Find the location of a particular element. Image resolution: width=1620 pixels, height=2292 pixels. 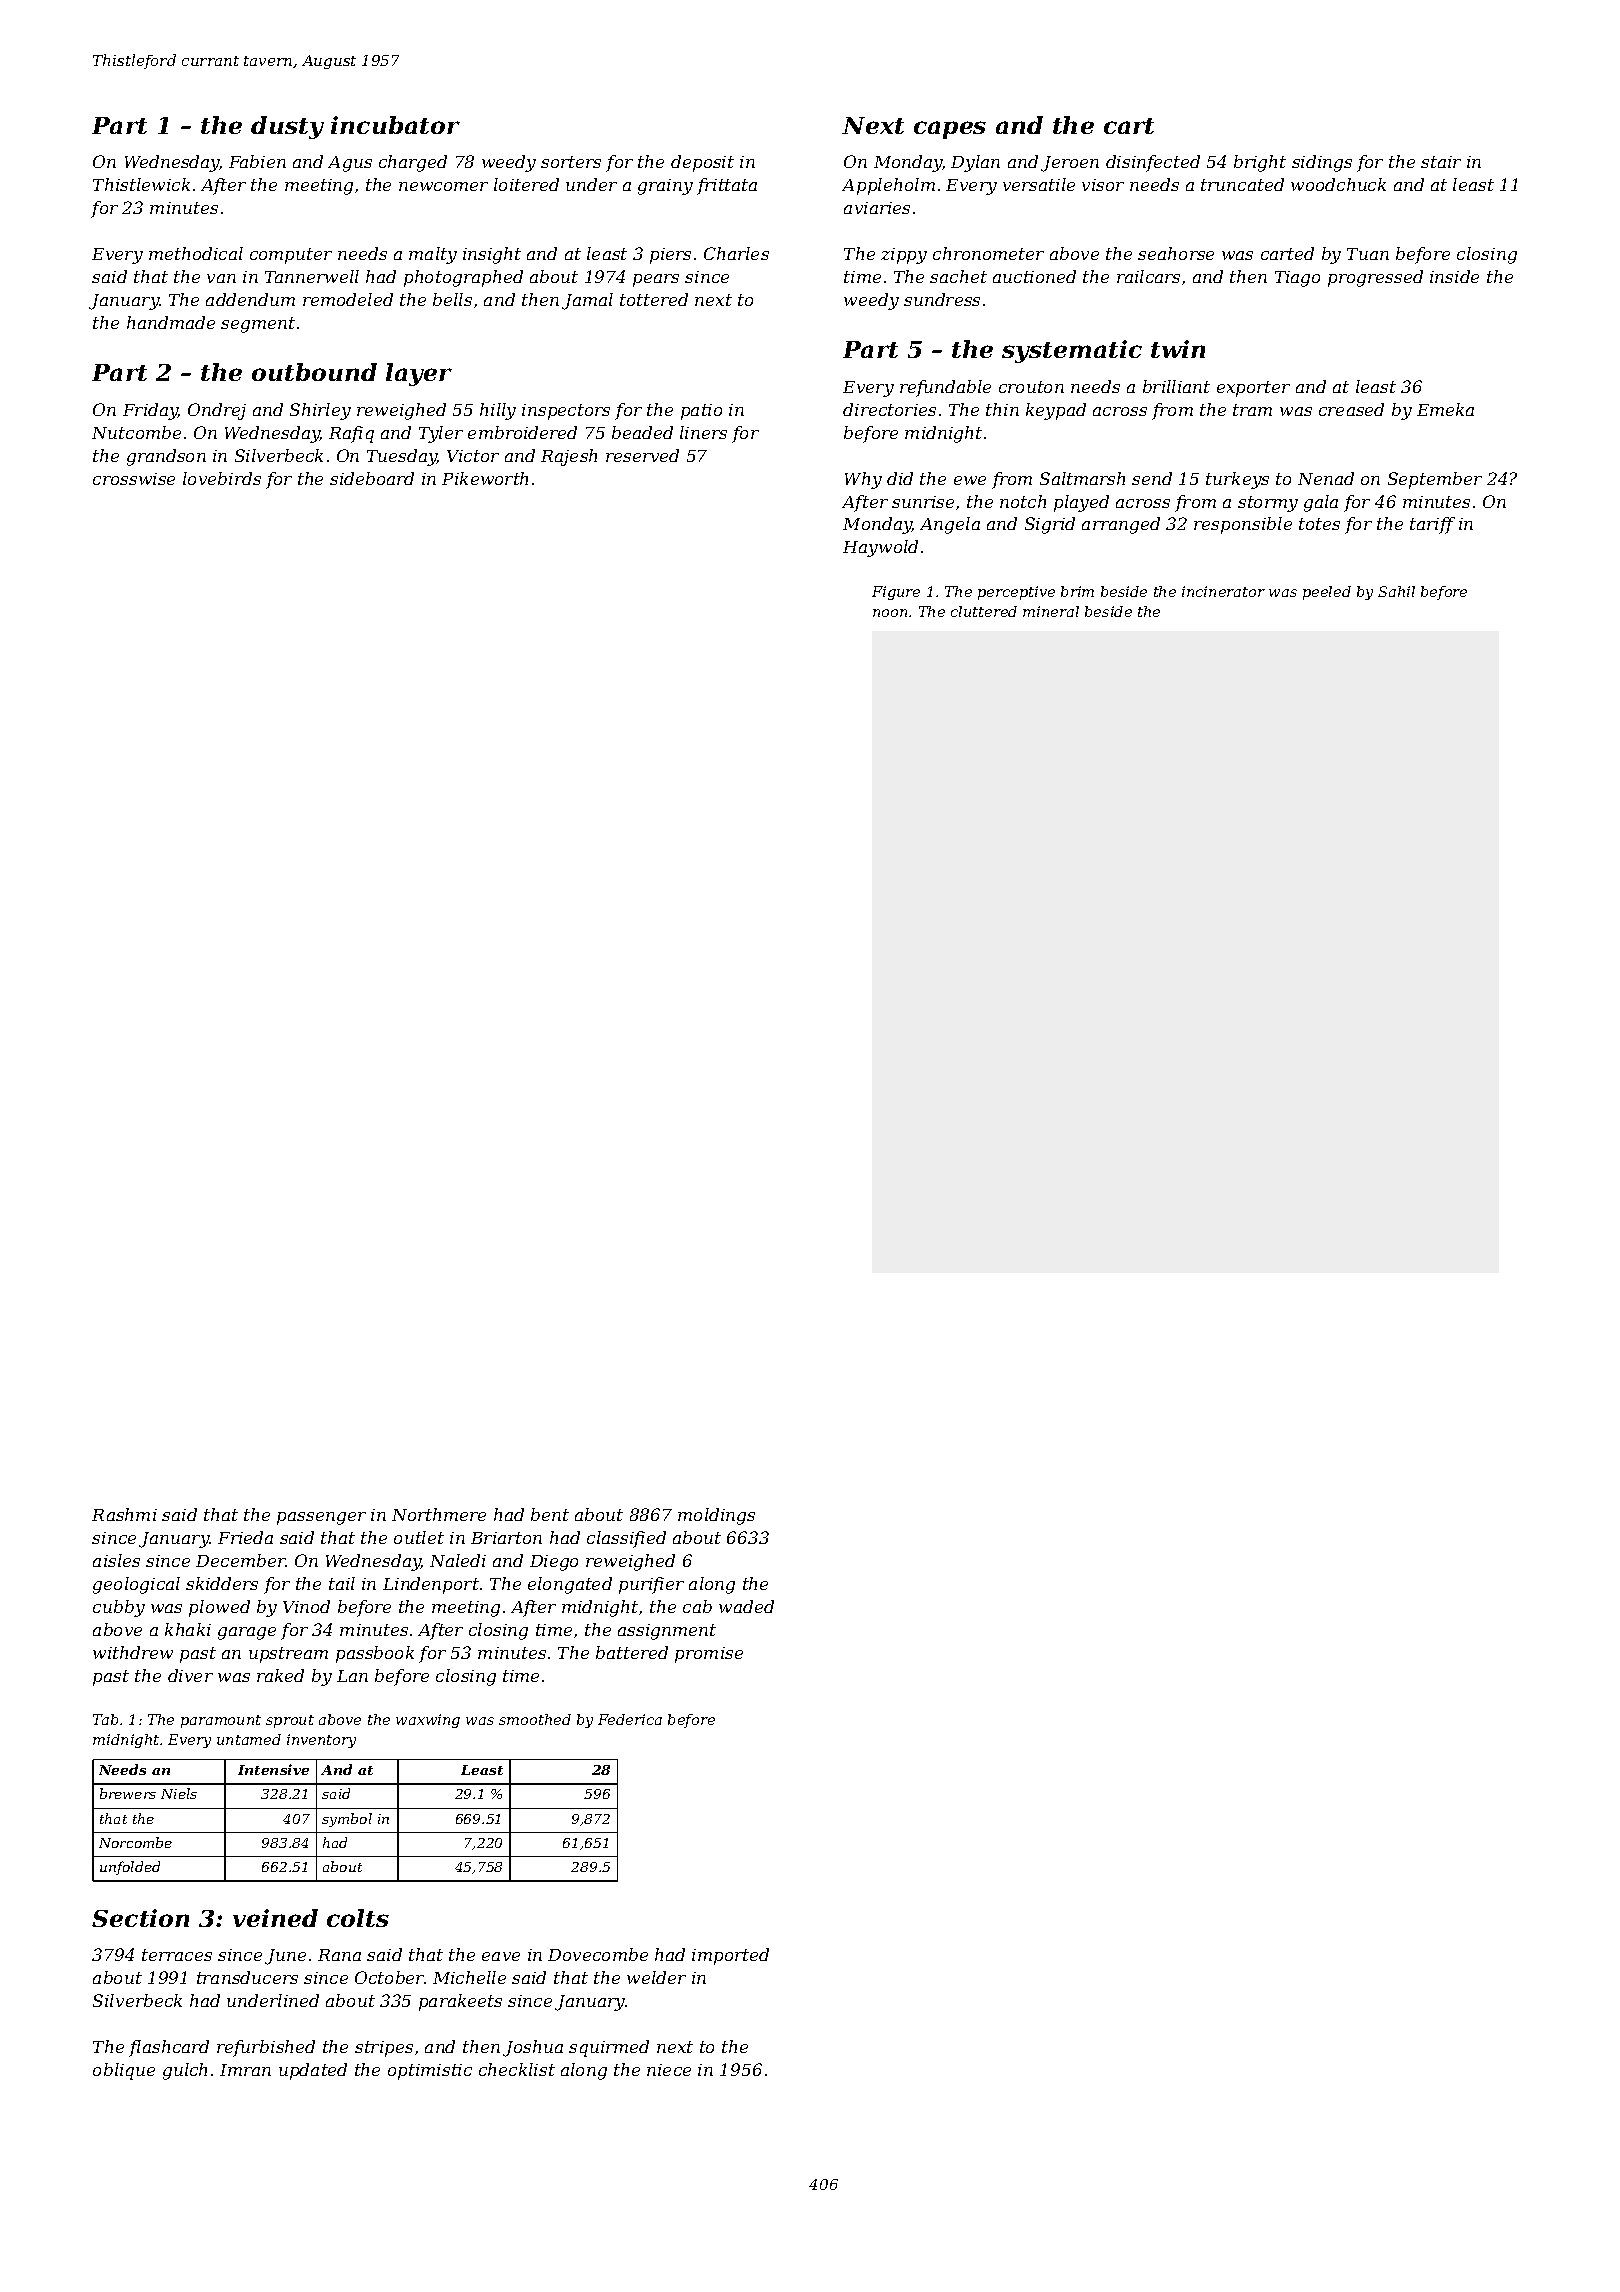

handmade is located at coordinates (171, 322).
